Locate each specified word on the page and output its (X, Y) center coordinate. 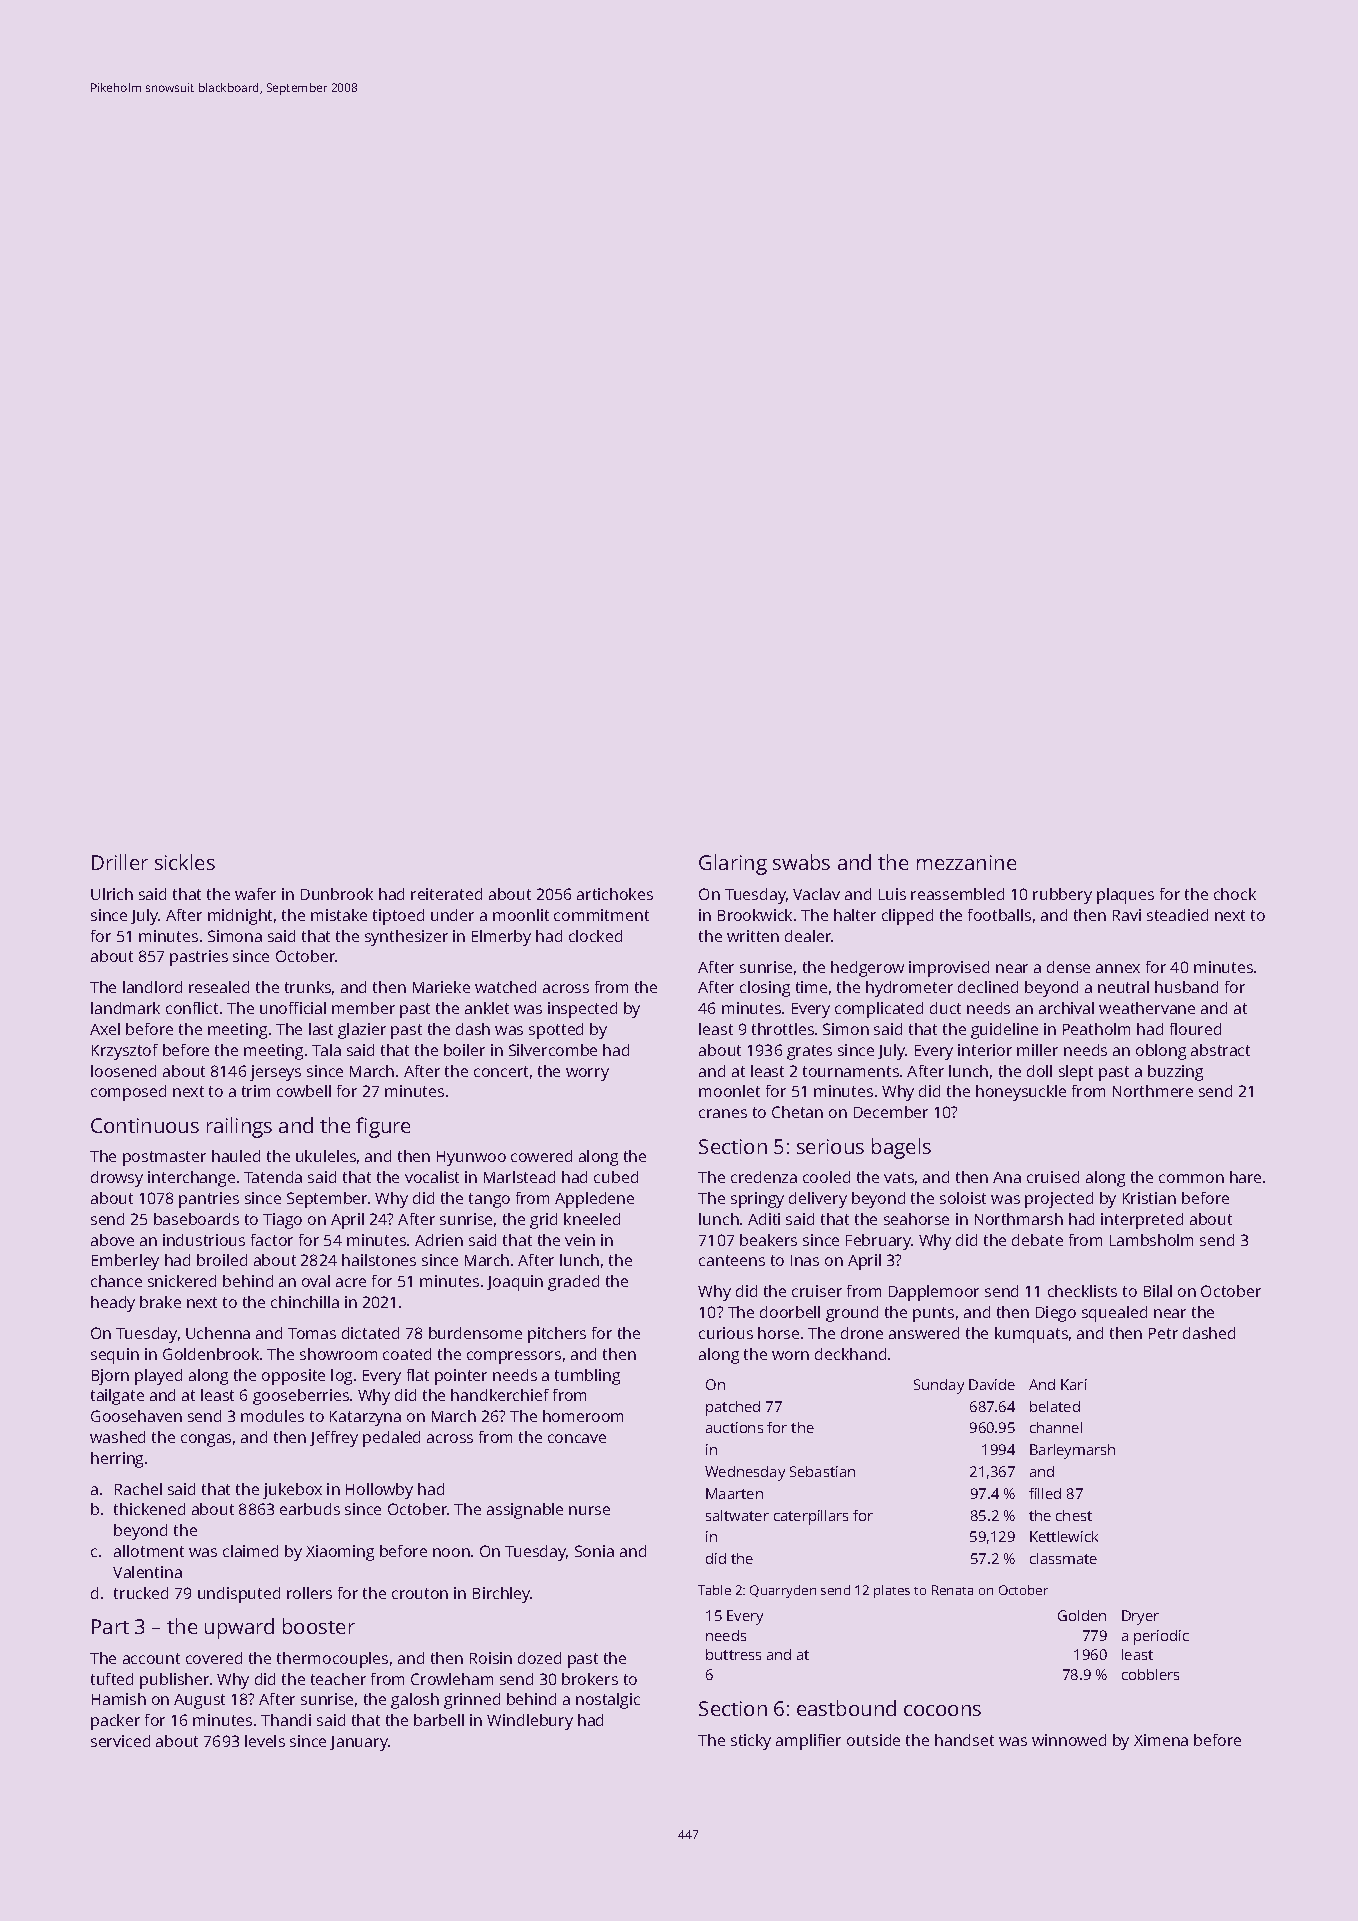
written (753, 936)
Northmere (1153, 1091)
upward (239, 1628)
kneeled (592, 1219)
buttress (733, 1654)
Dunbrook (337, 894)
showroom (338, 1354)
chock (1235, 894)
